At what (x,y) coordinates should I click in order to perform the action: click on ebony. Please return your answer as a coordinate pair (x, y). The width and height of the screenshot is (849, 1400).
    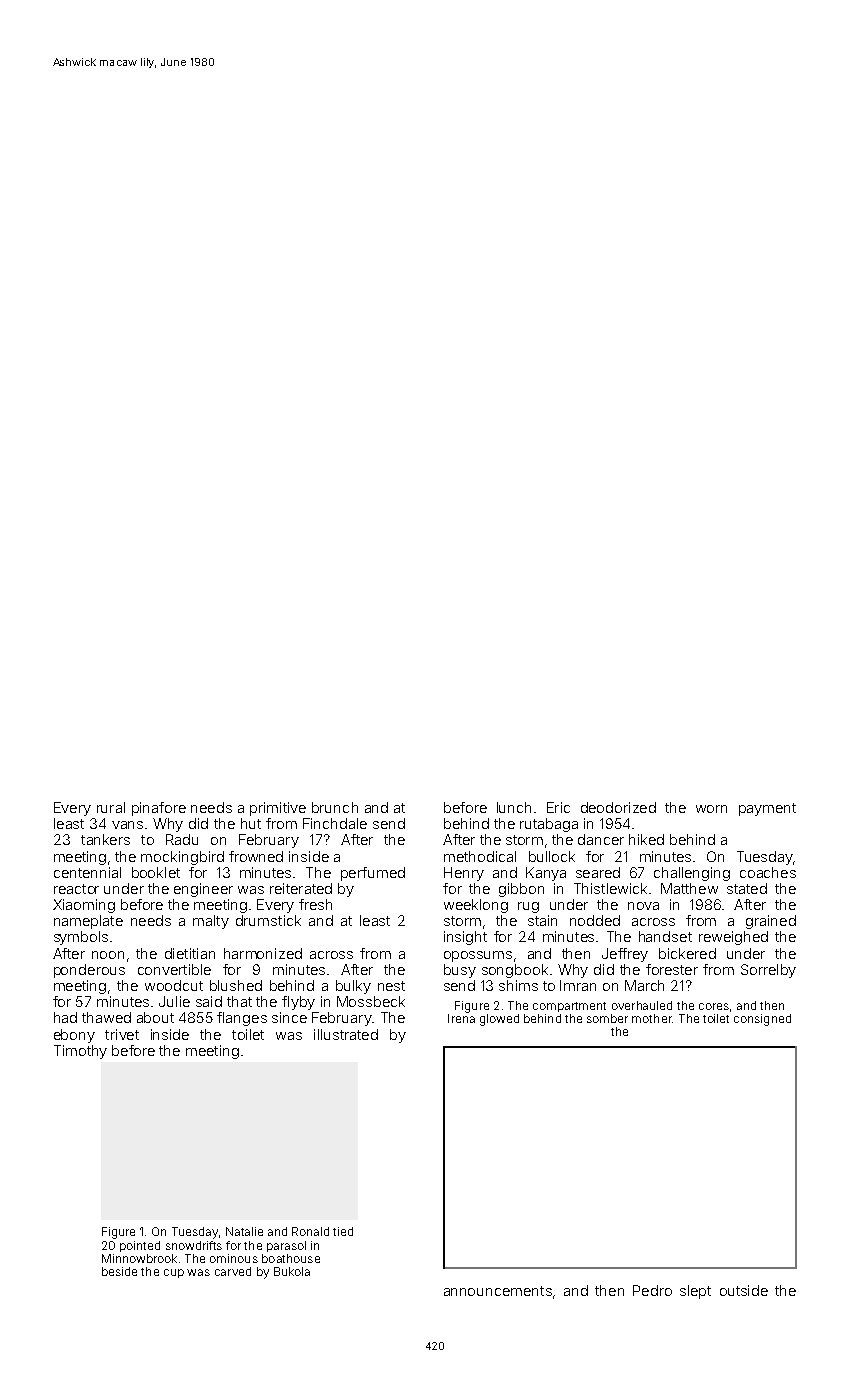
    Looking at the image, I should click on (74, 1036).
